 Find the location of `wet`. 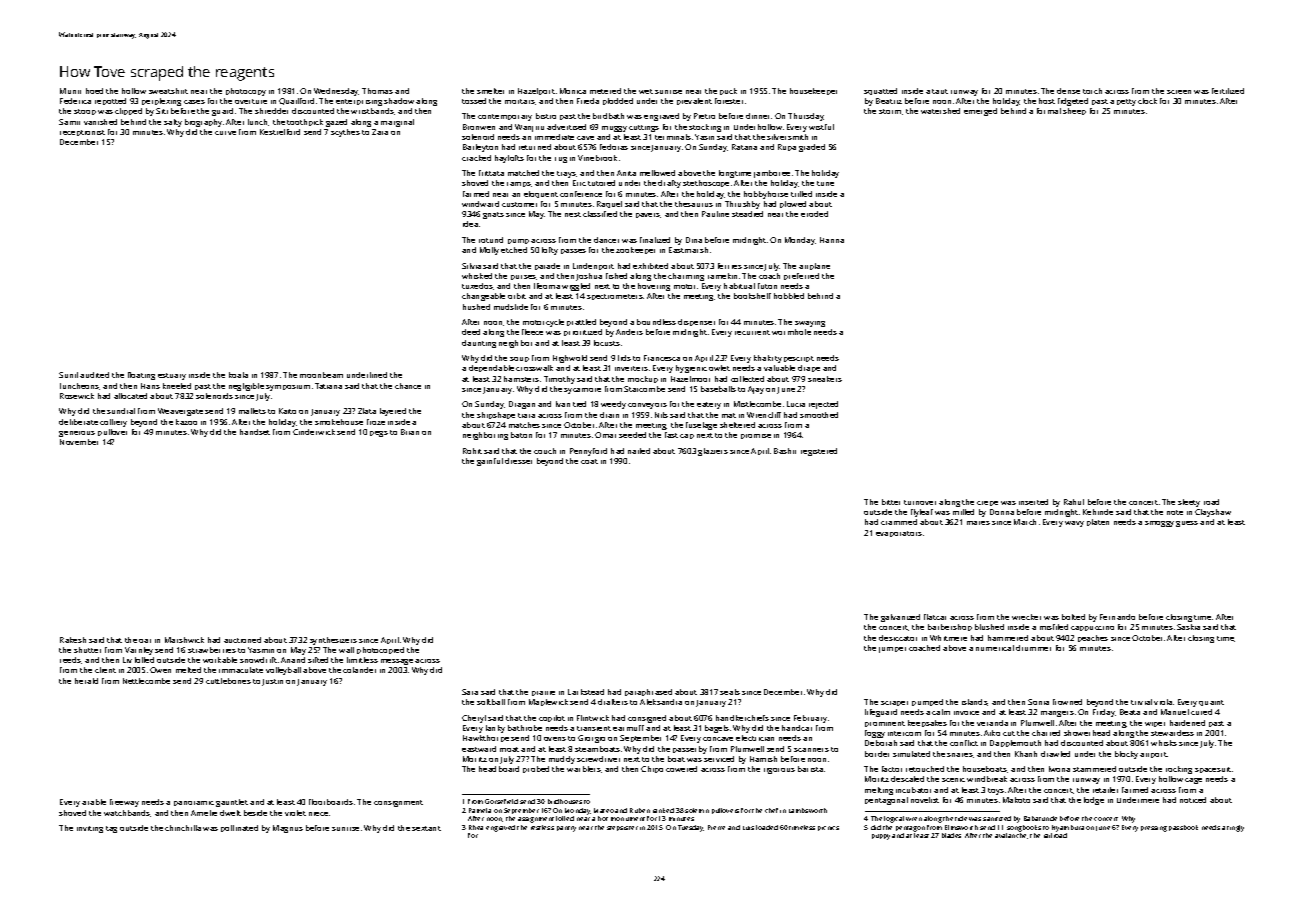

wet is located at coordinates (646, 91).
